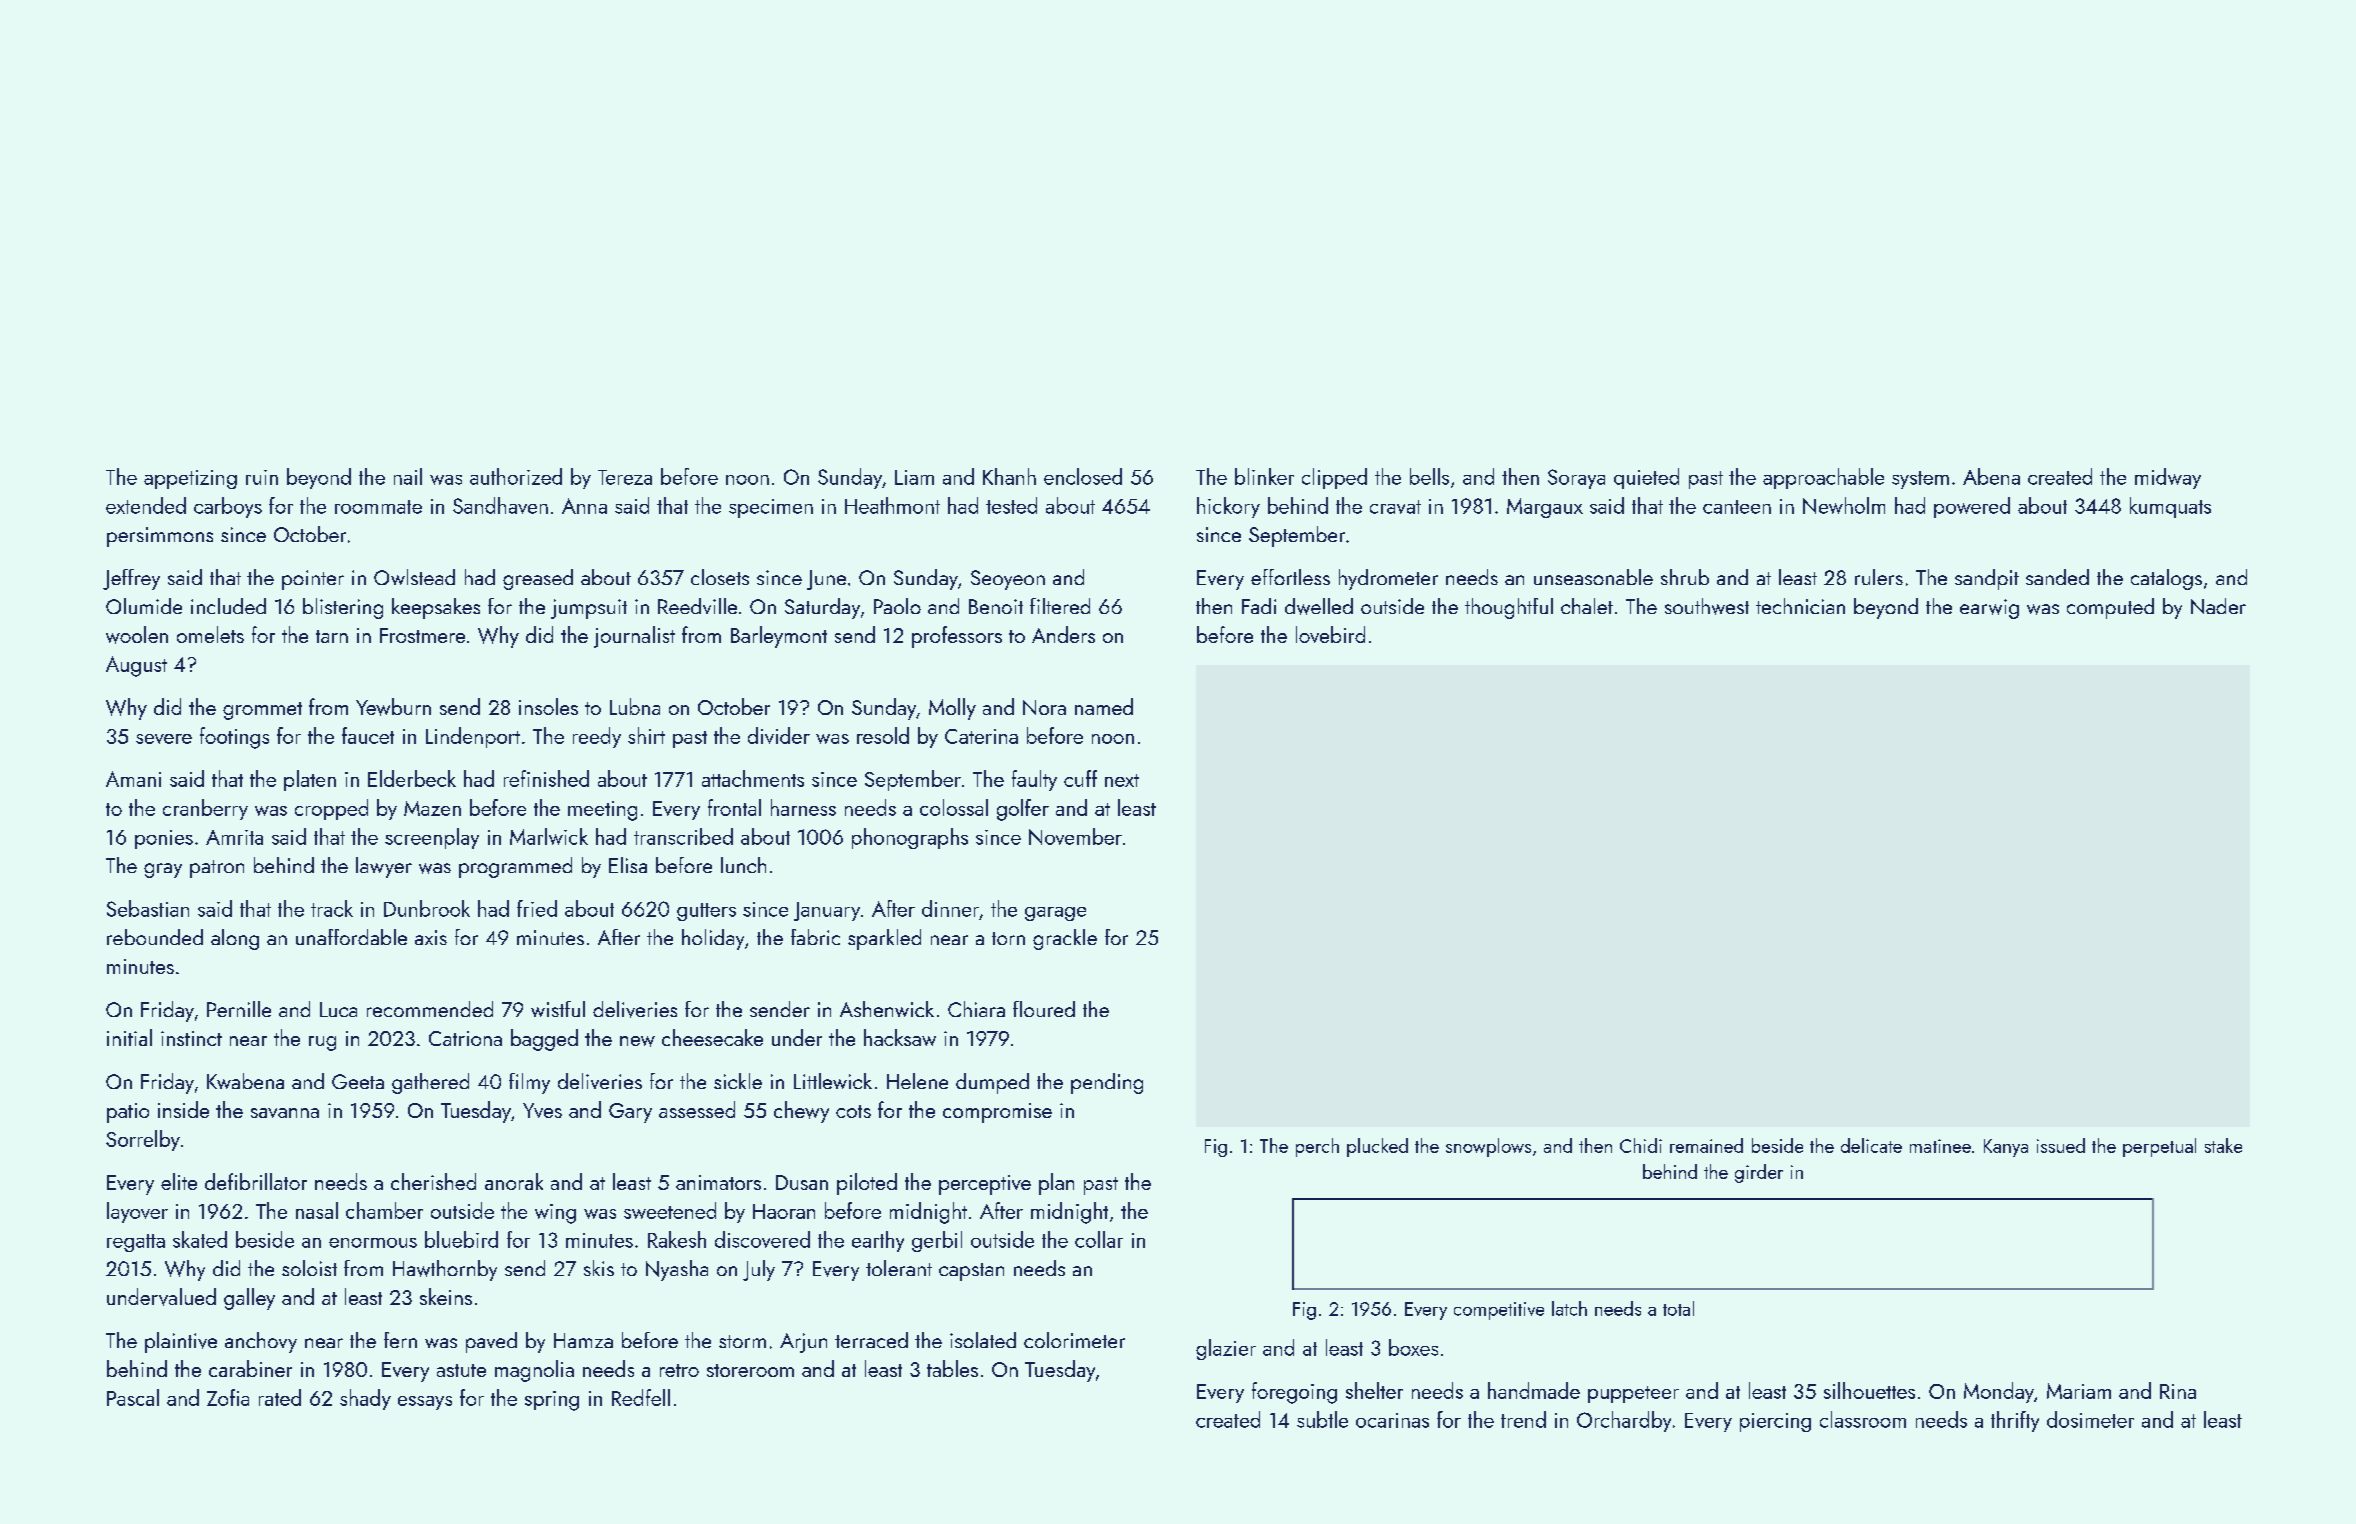 The height and width of the screenshot is (1524, 2356). I want to click on computed, so click(2110, 608).
